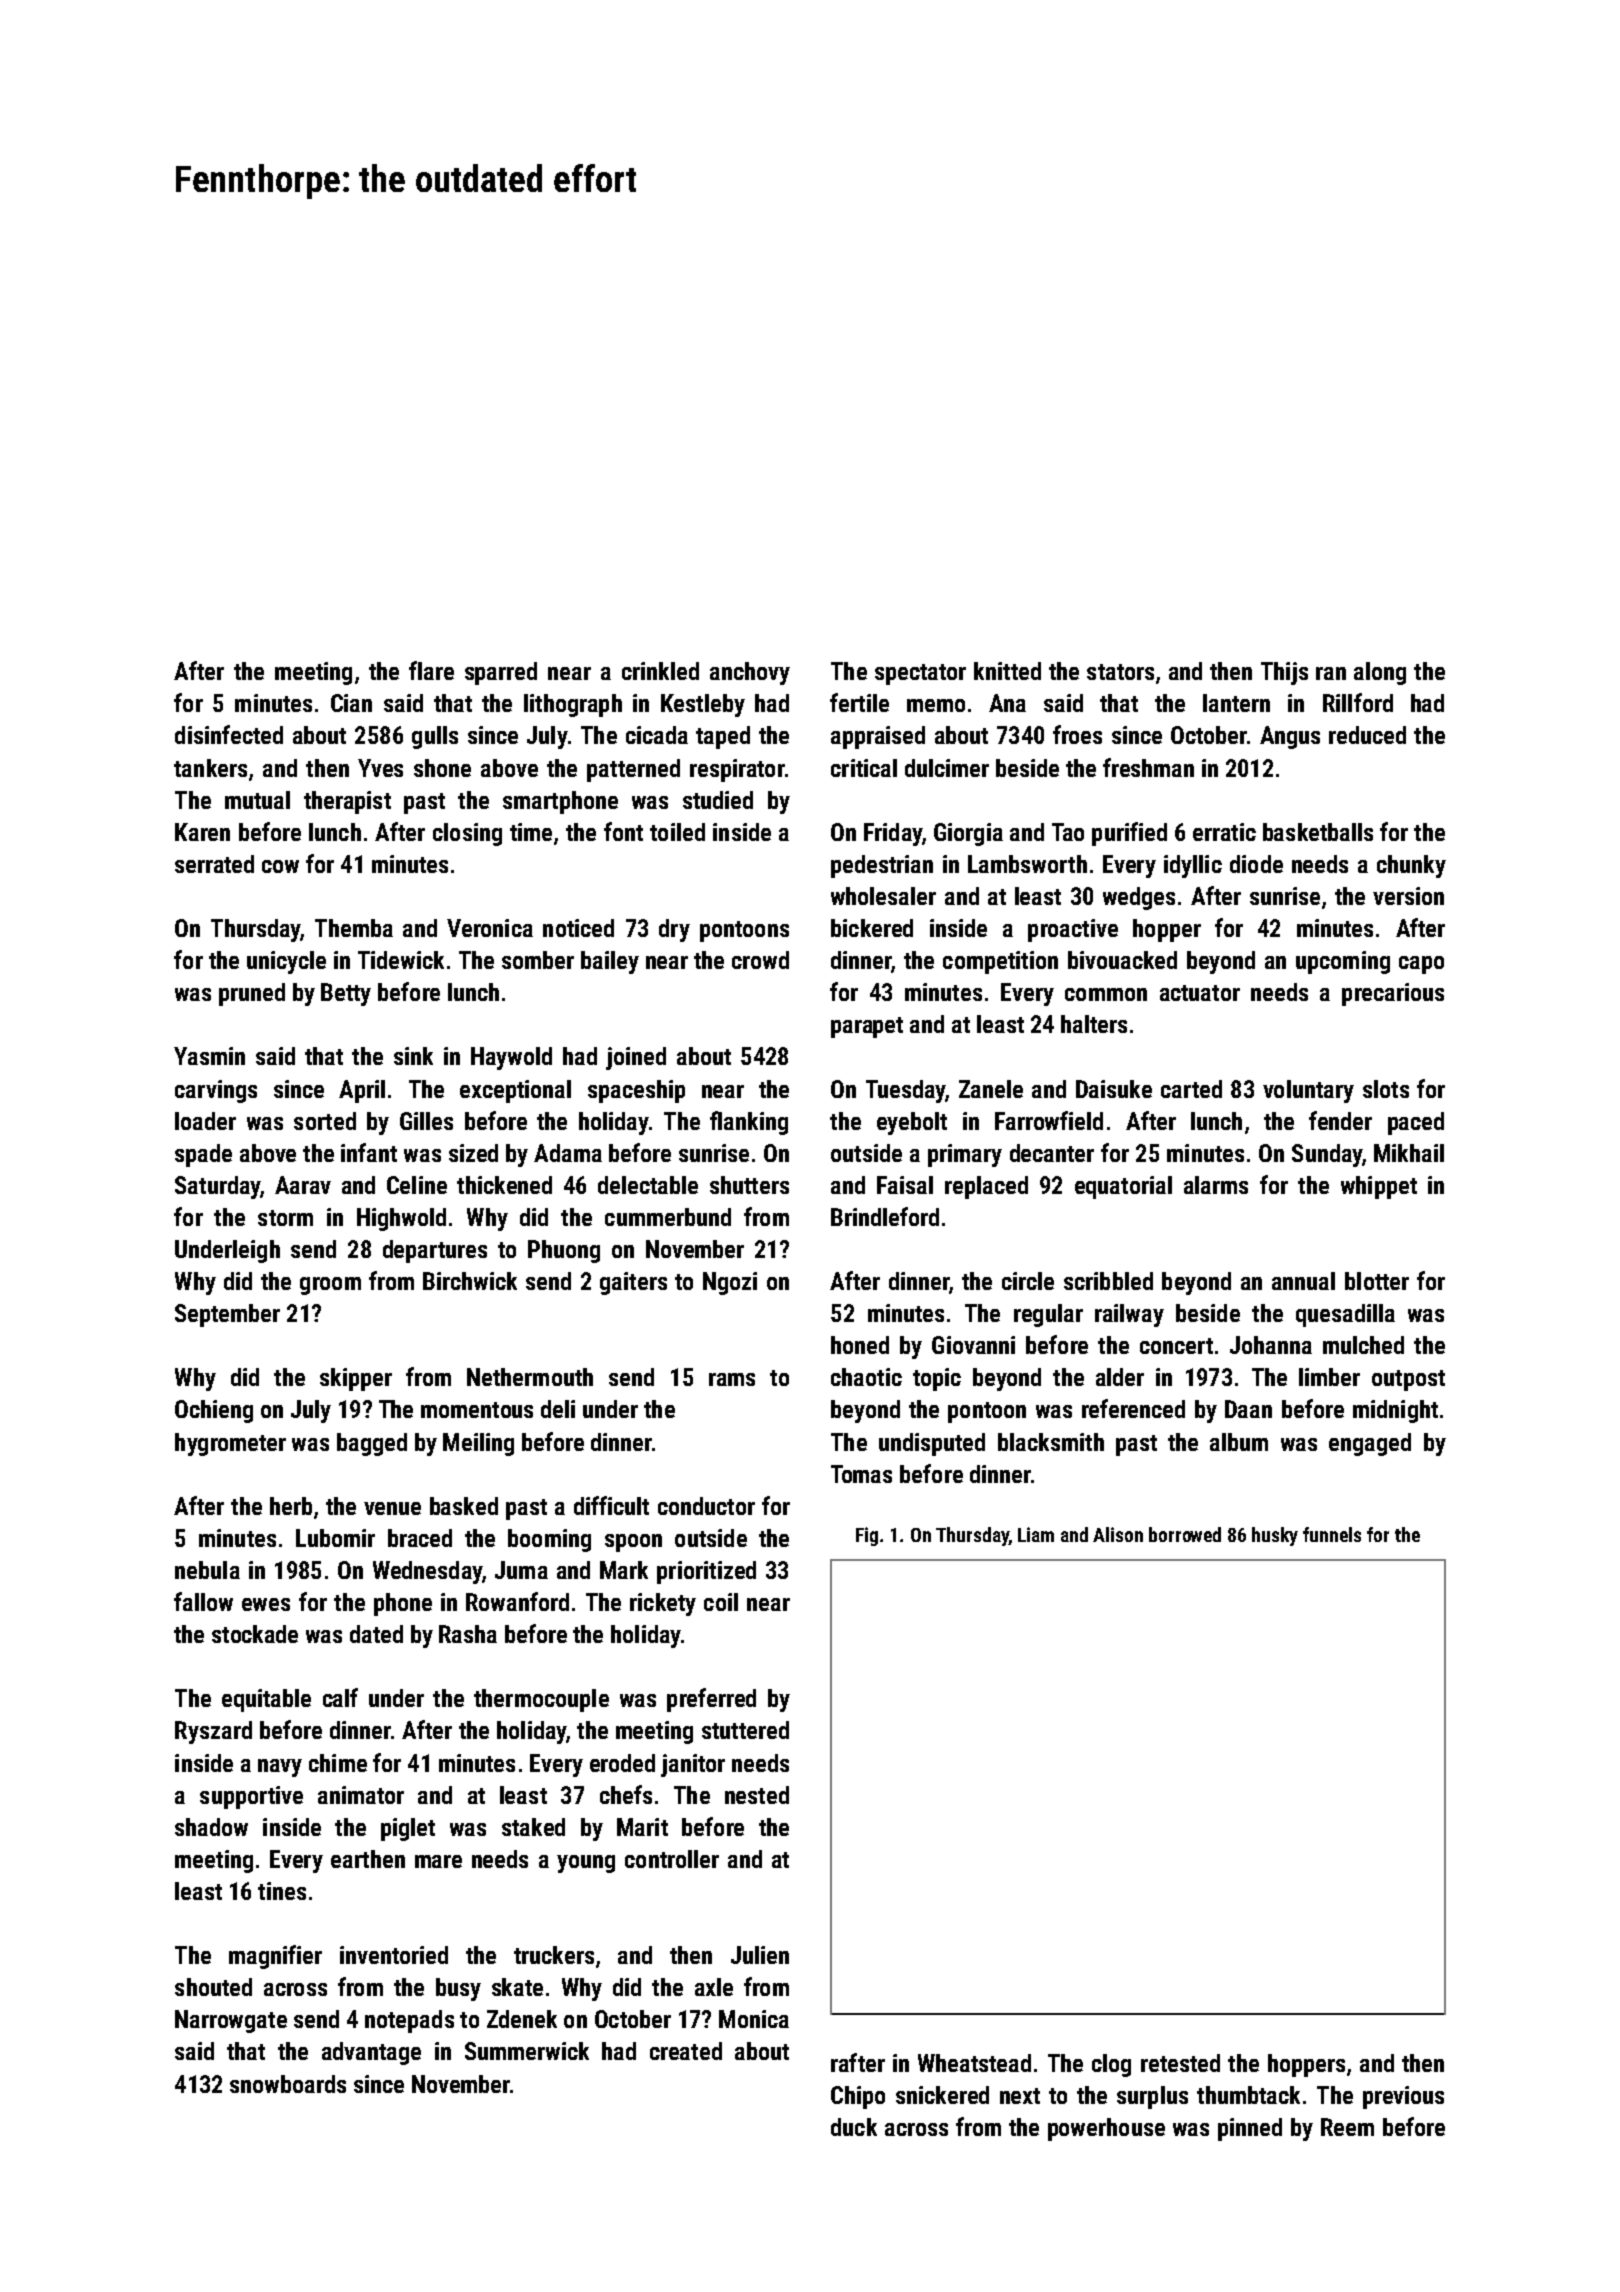  I want to click on piglet, so click(408, 1829).
